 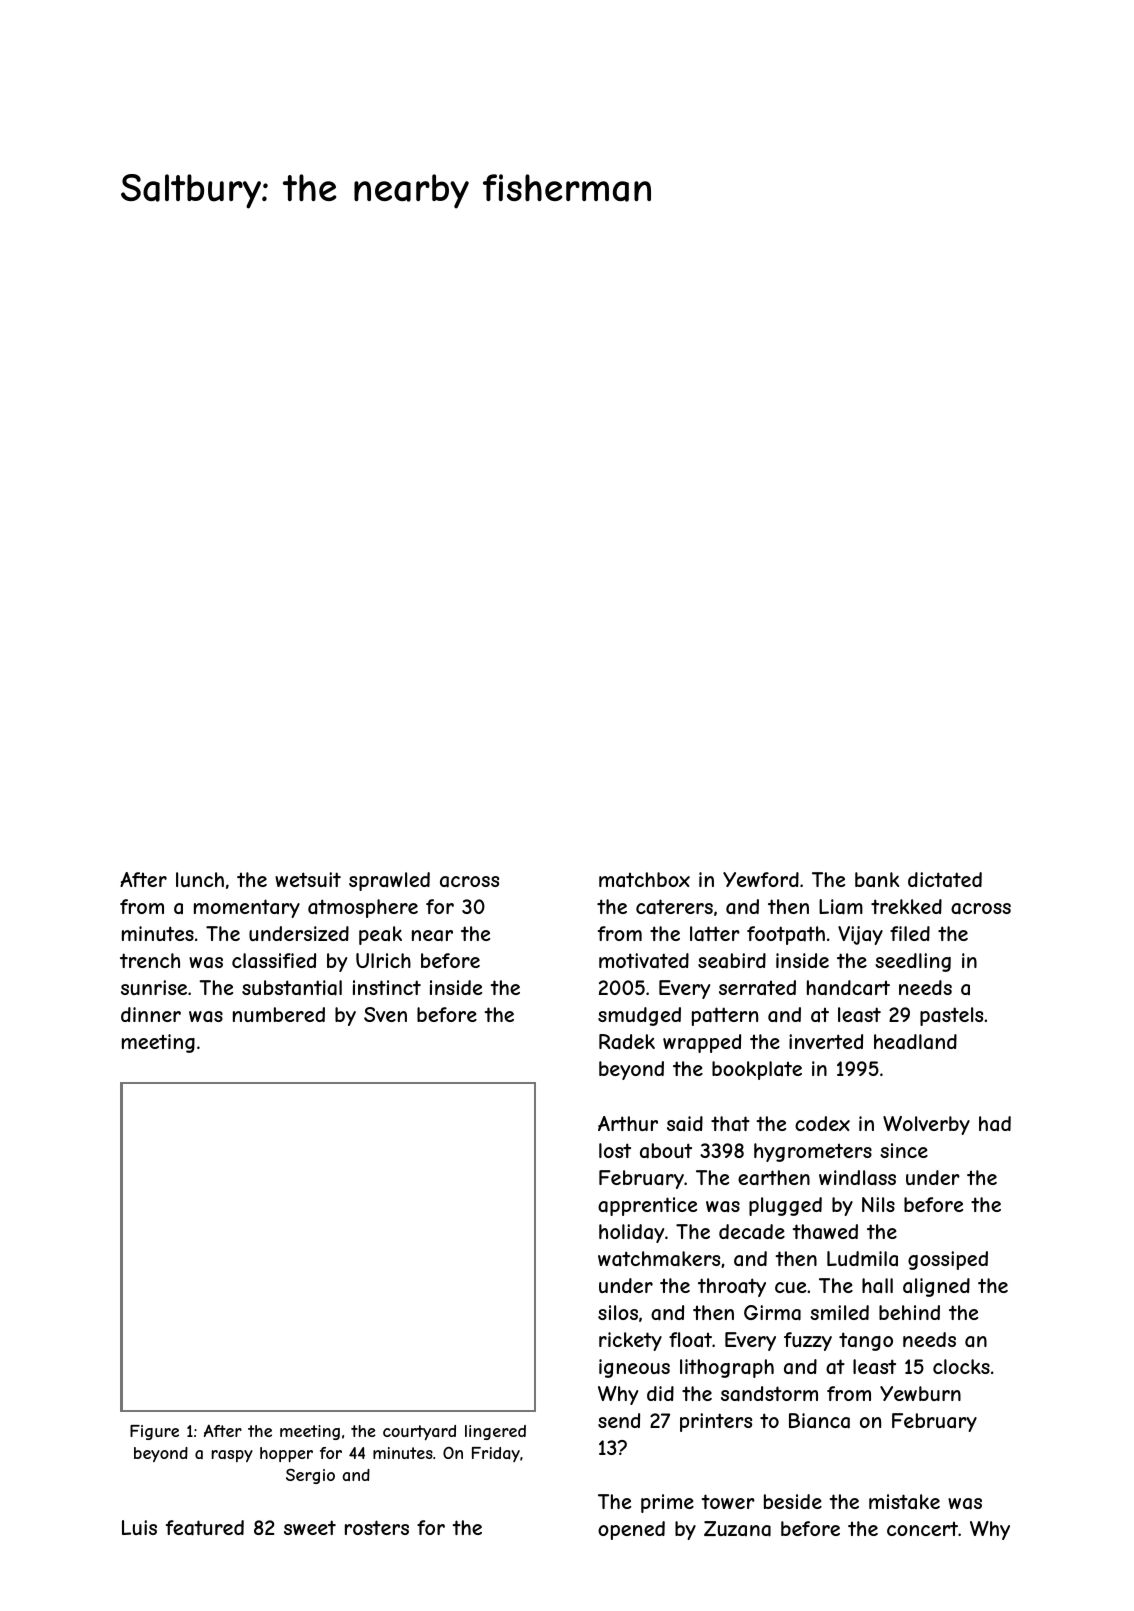 I want to click on raspy, so click(x=232, y=1456).
